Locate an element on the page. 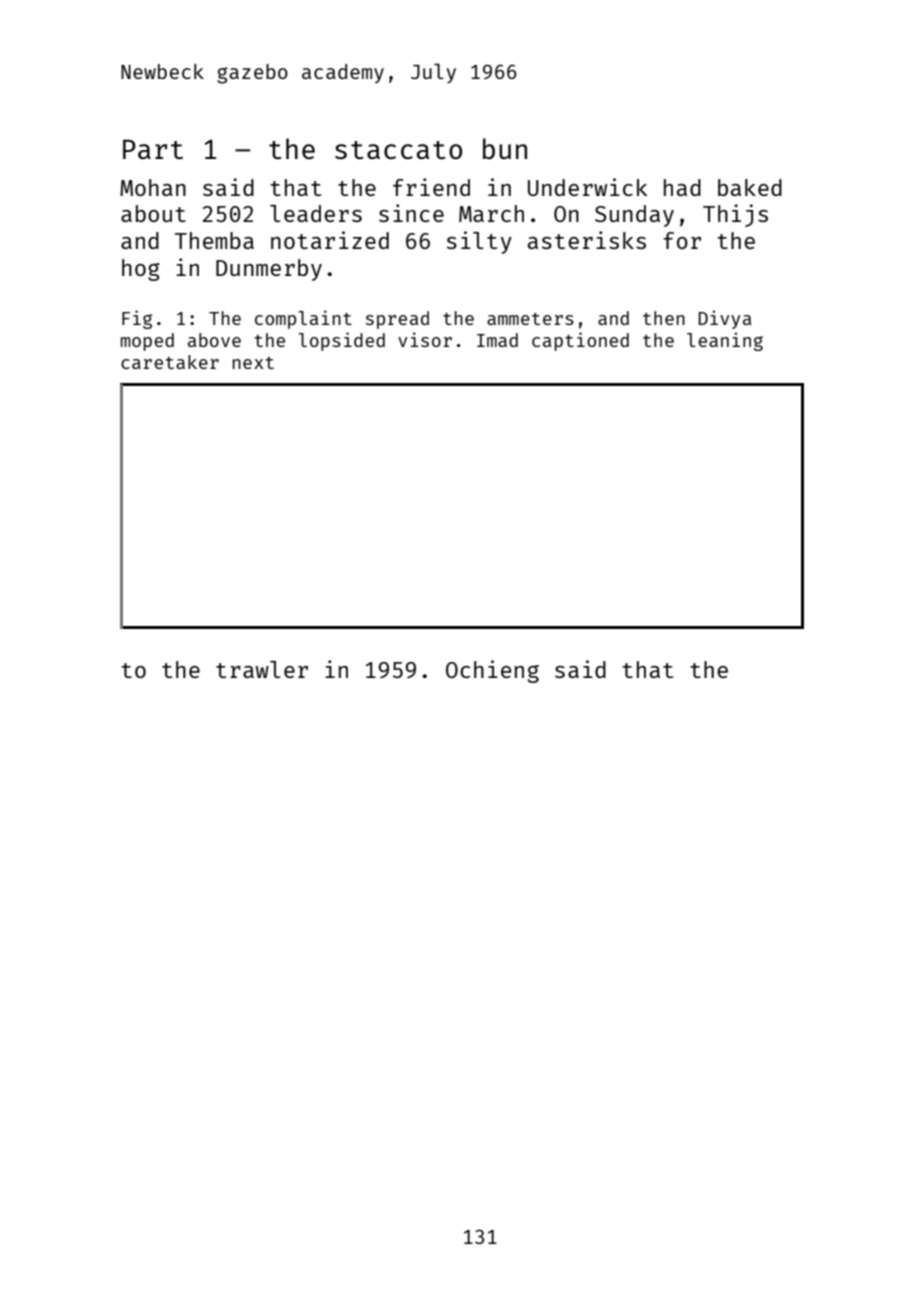 The width and height of the image is (924, 1311). captioned is located at coordinates (580, 341).
